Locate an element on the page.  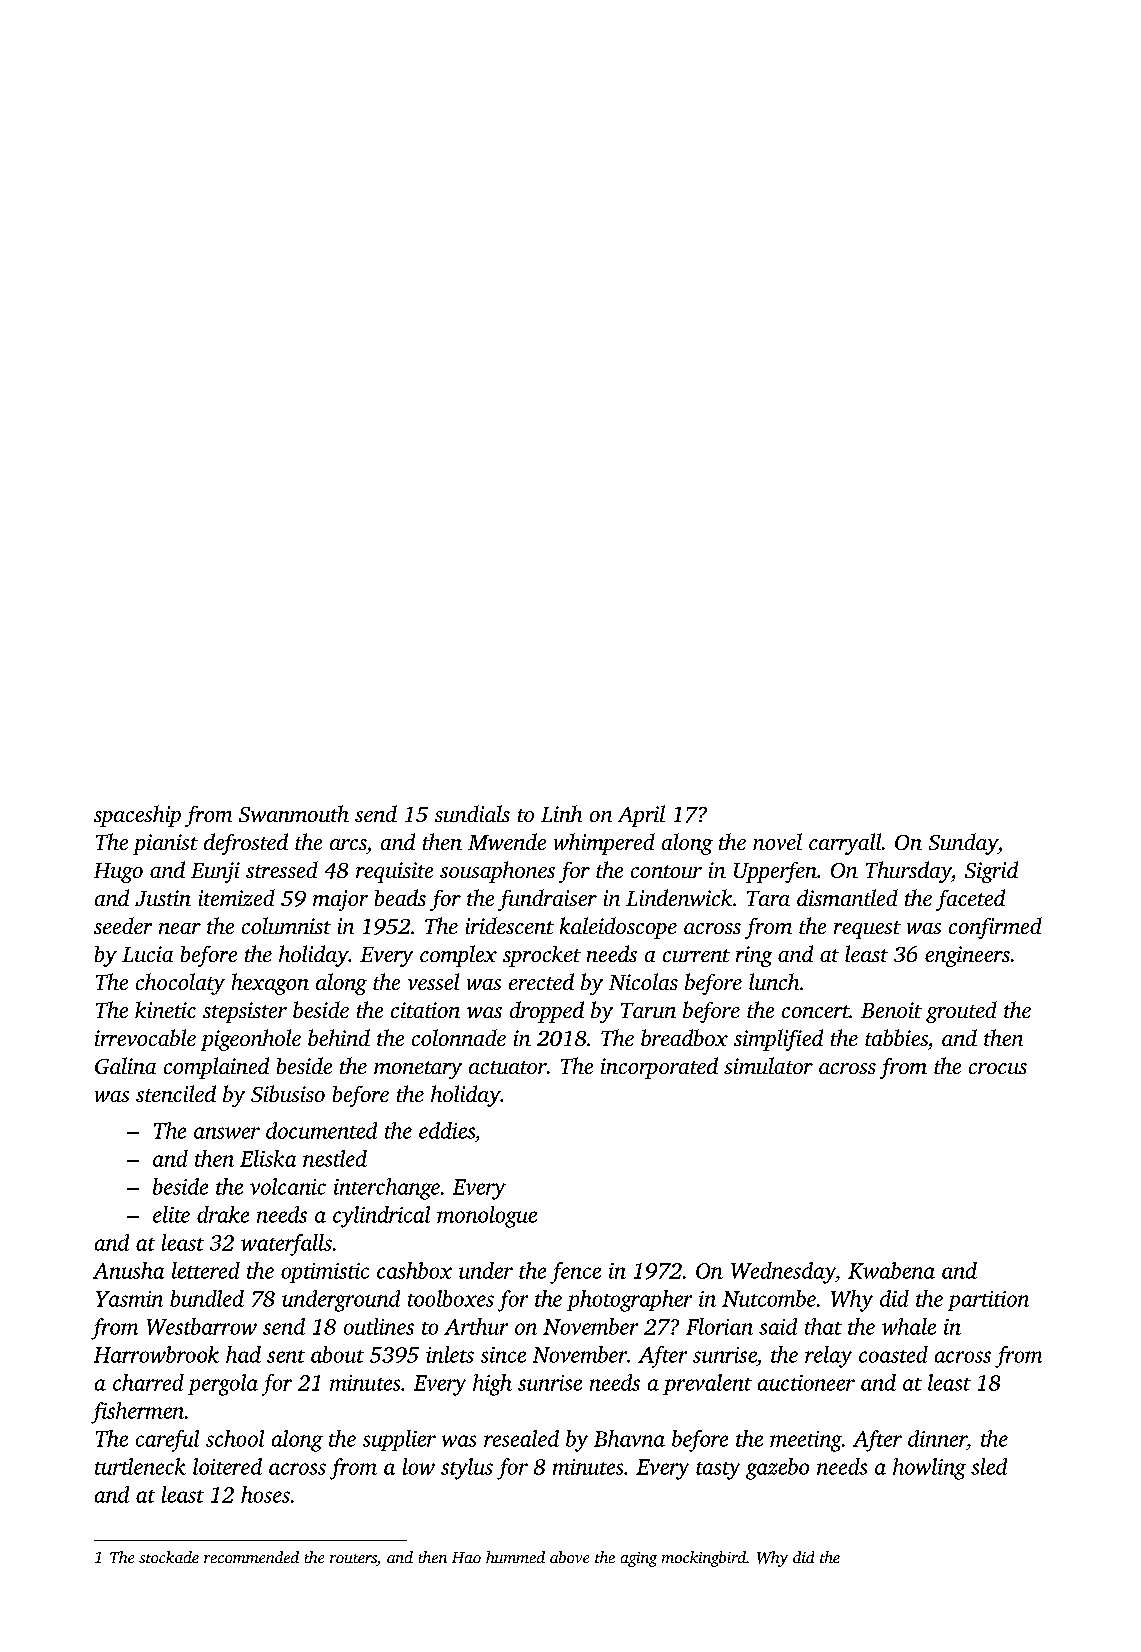
Hao is located at coordinates (466, 1557).
